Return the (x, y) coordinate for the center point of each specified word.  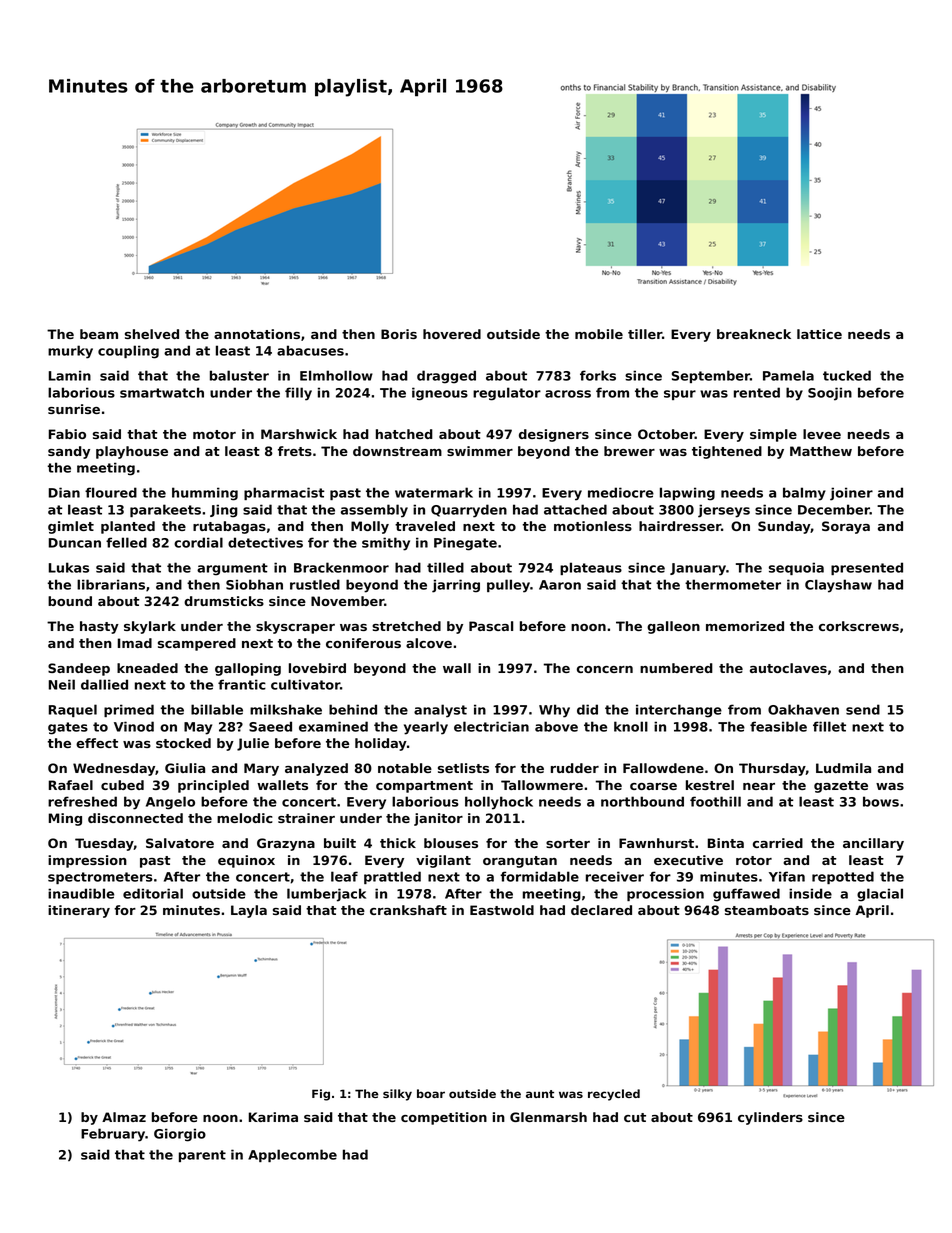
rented (757, 392)
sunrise (74, 409)
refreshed (82, 801)
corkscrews (859, 626)
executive (688, 860)
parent (202, 1156)
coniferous (363, 643)
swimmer (480, 451)
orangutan (520, 862)
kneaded (147, 668)
